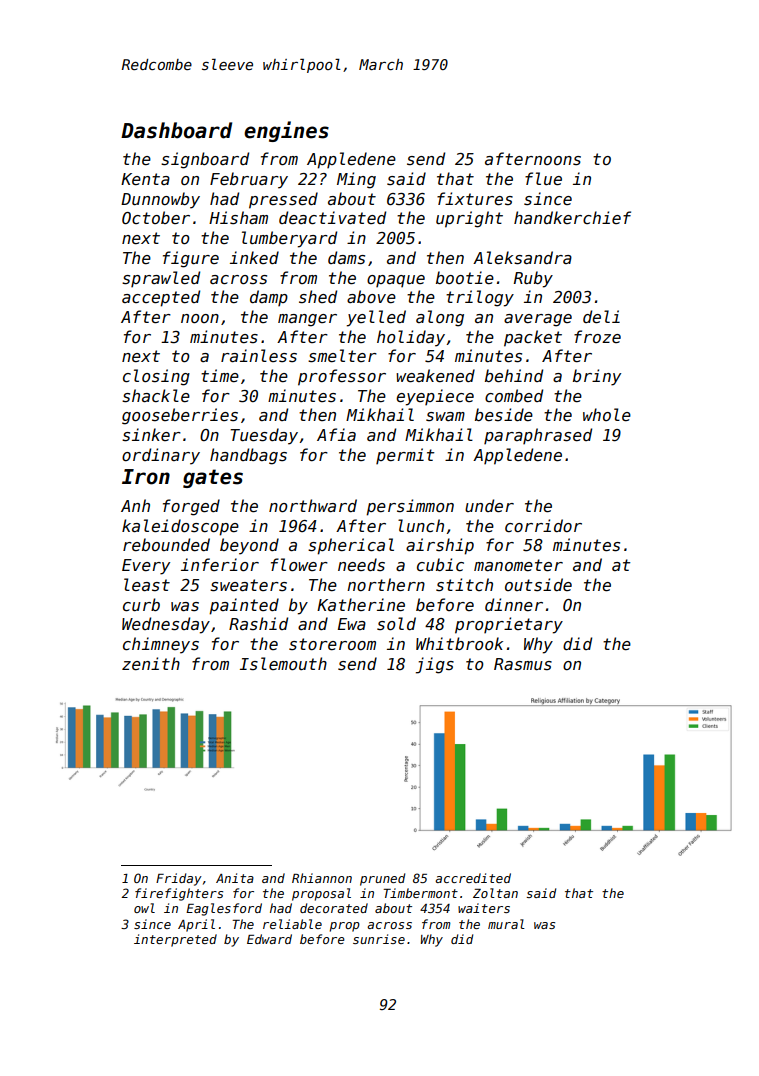  I want to click on owl, so click(144, 908).
